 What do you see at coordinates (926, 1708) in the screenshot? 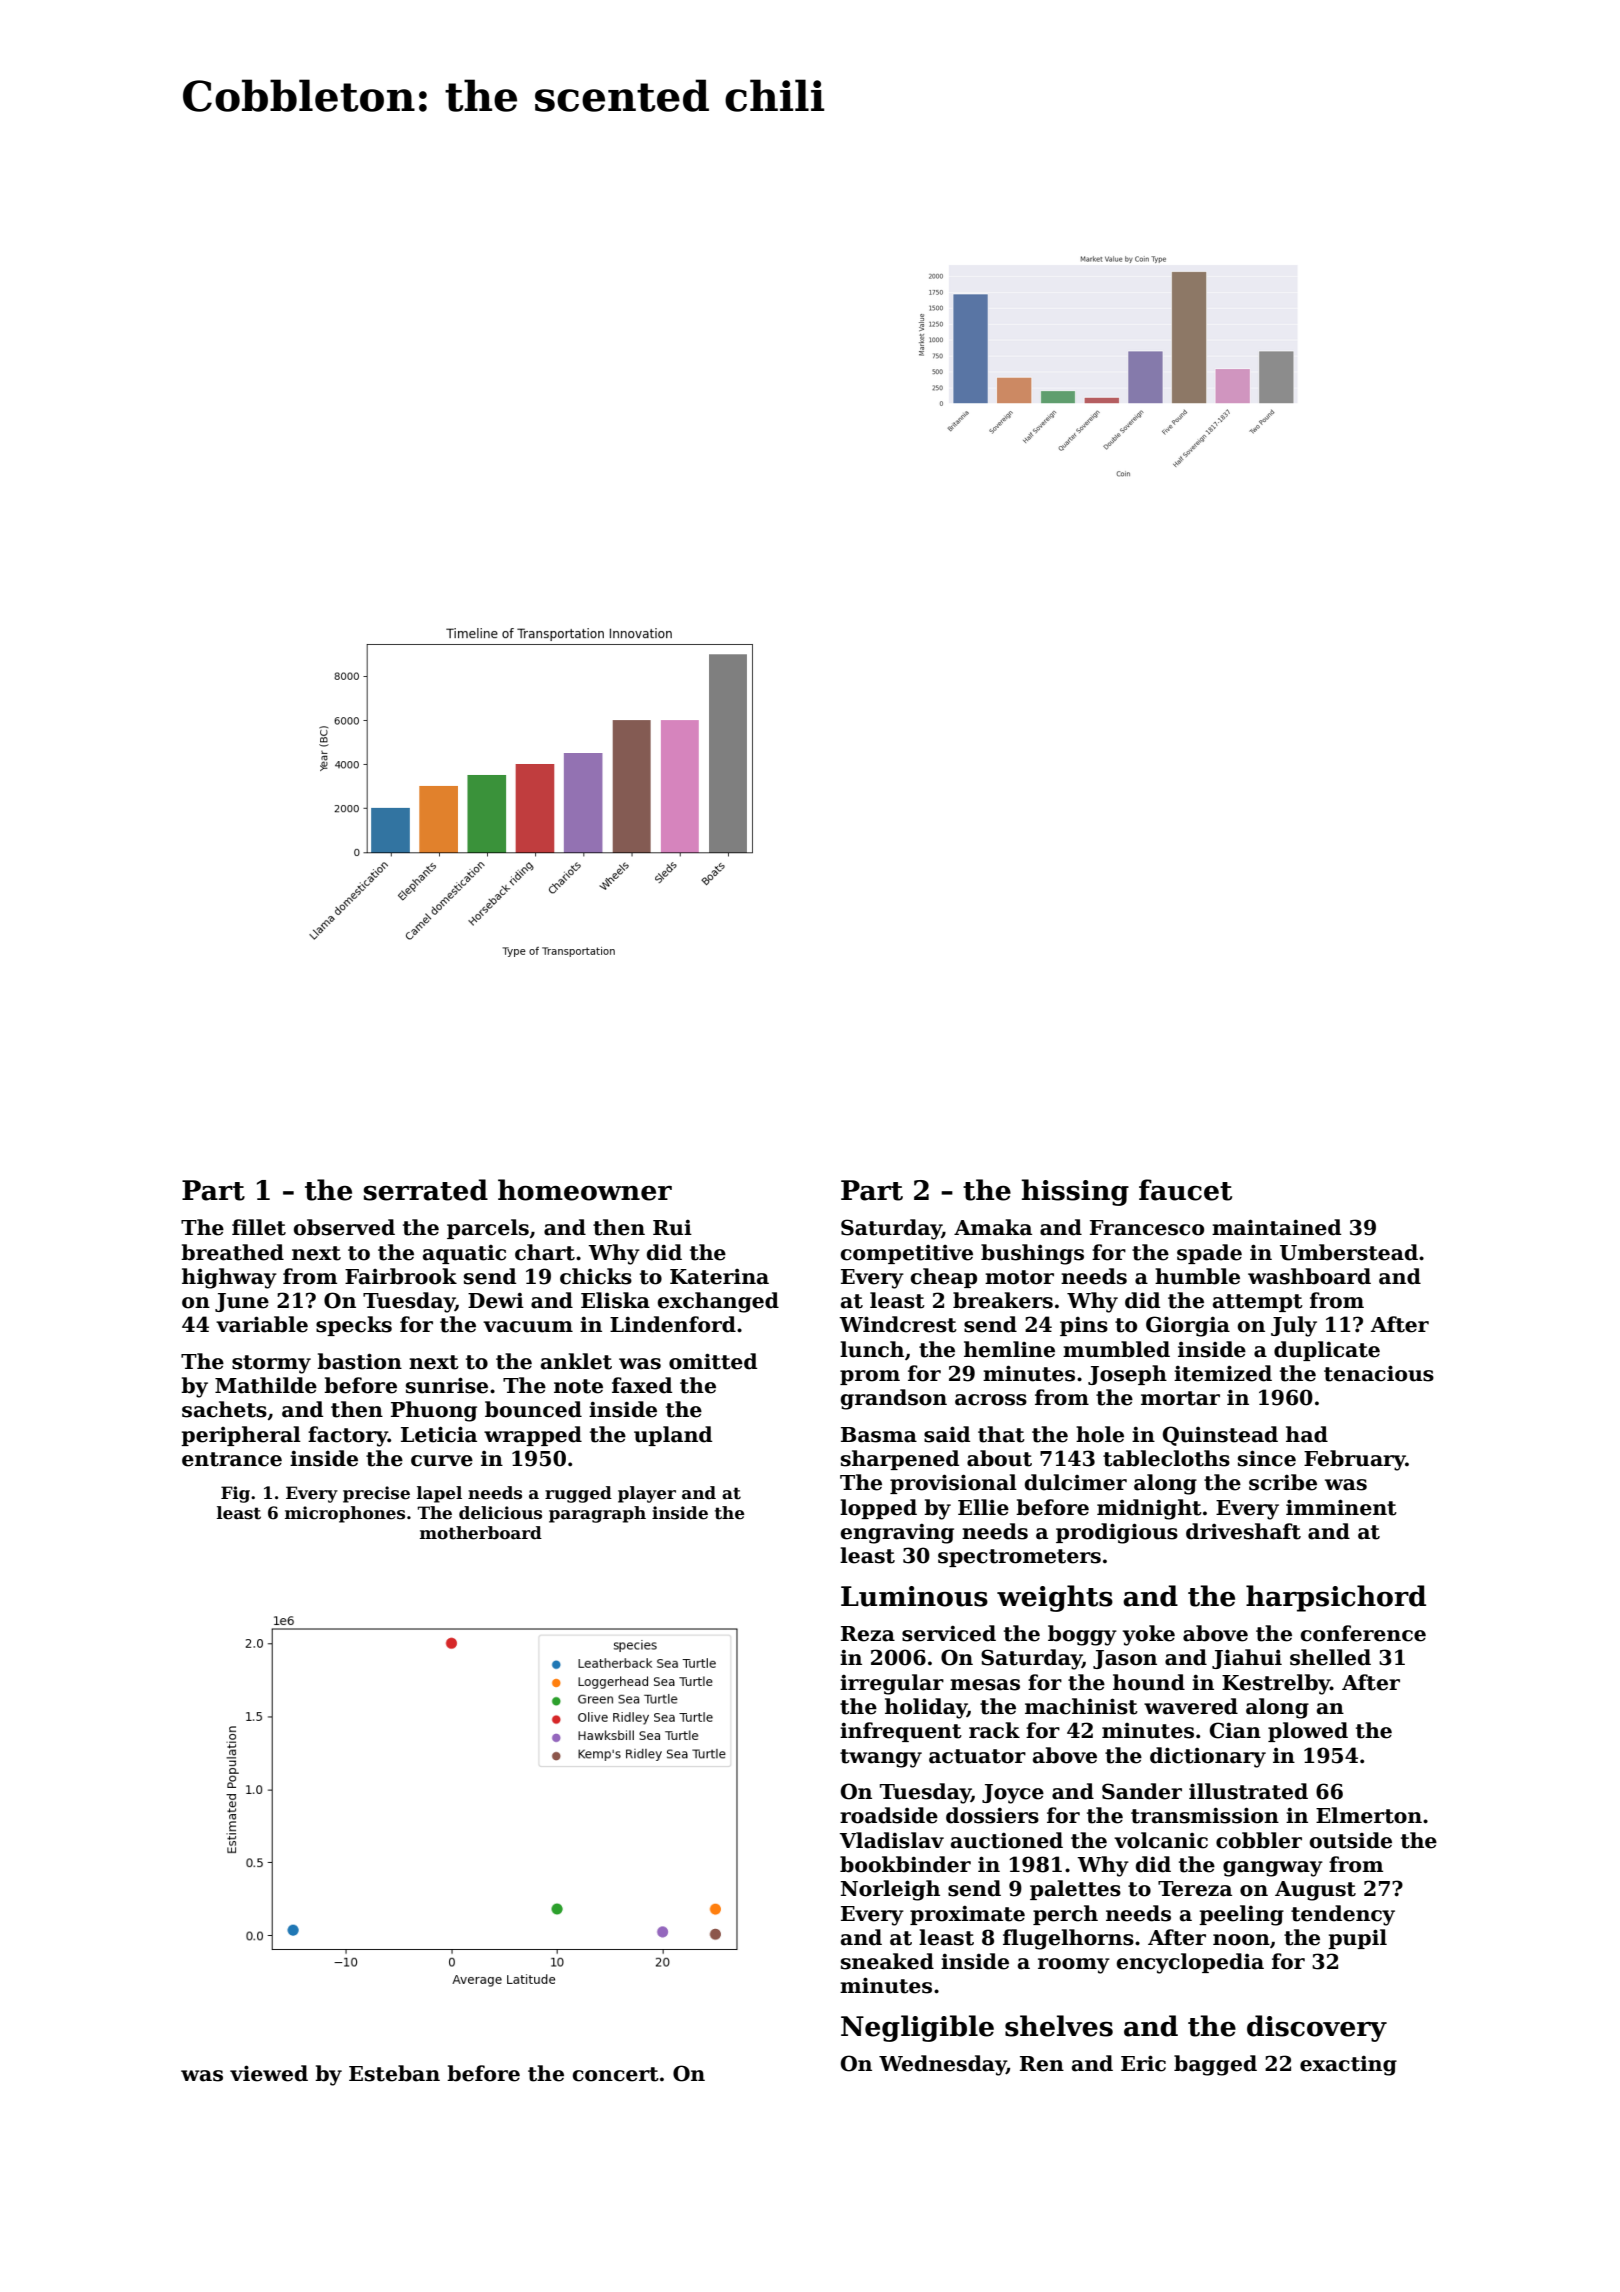
I see `holiday` at bounding box center [926, 1708].
